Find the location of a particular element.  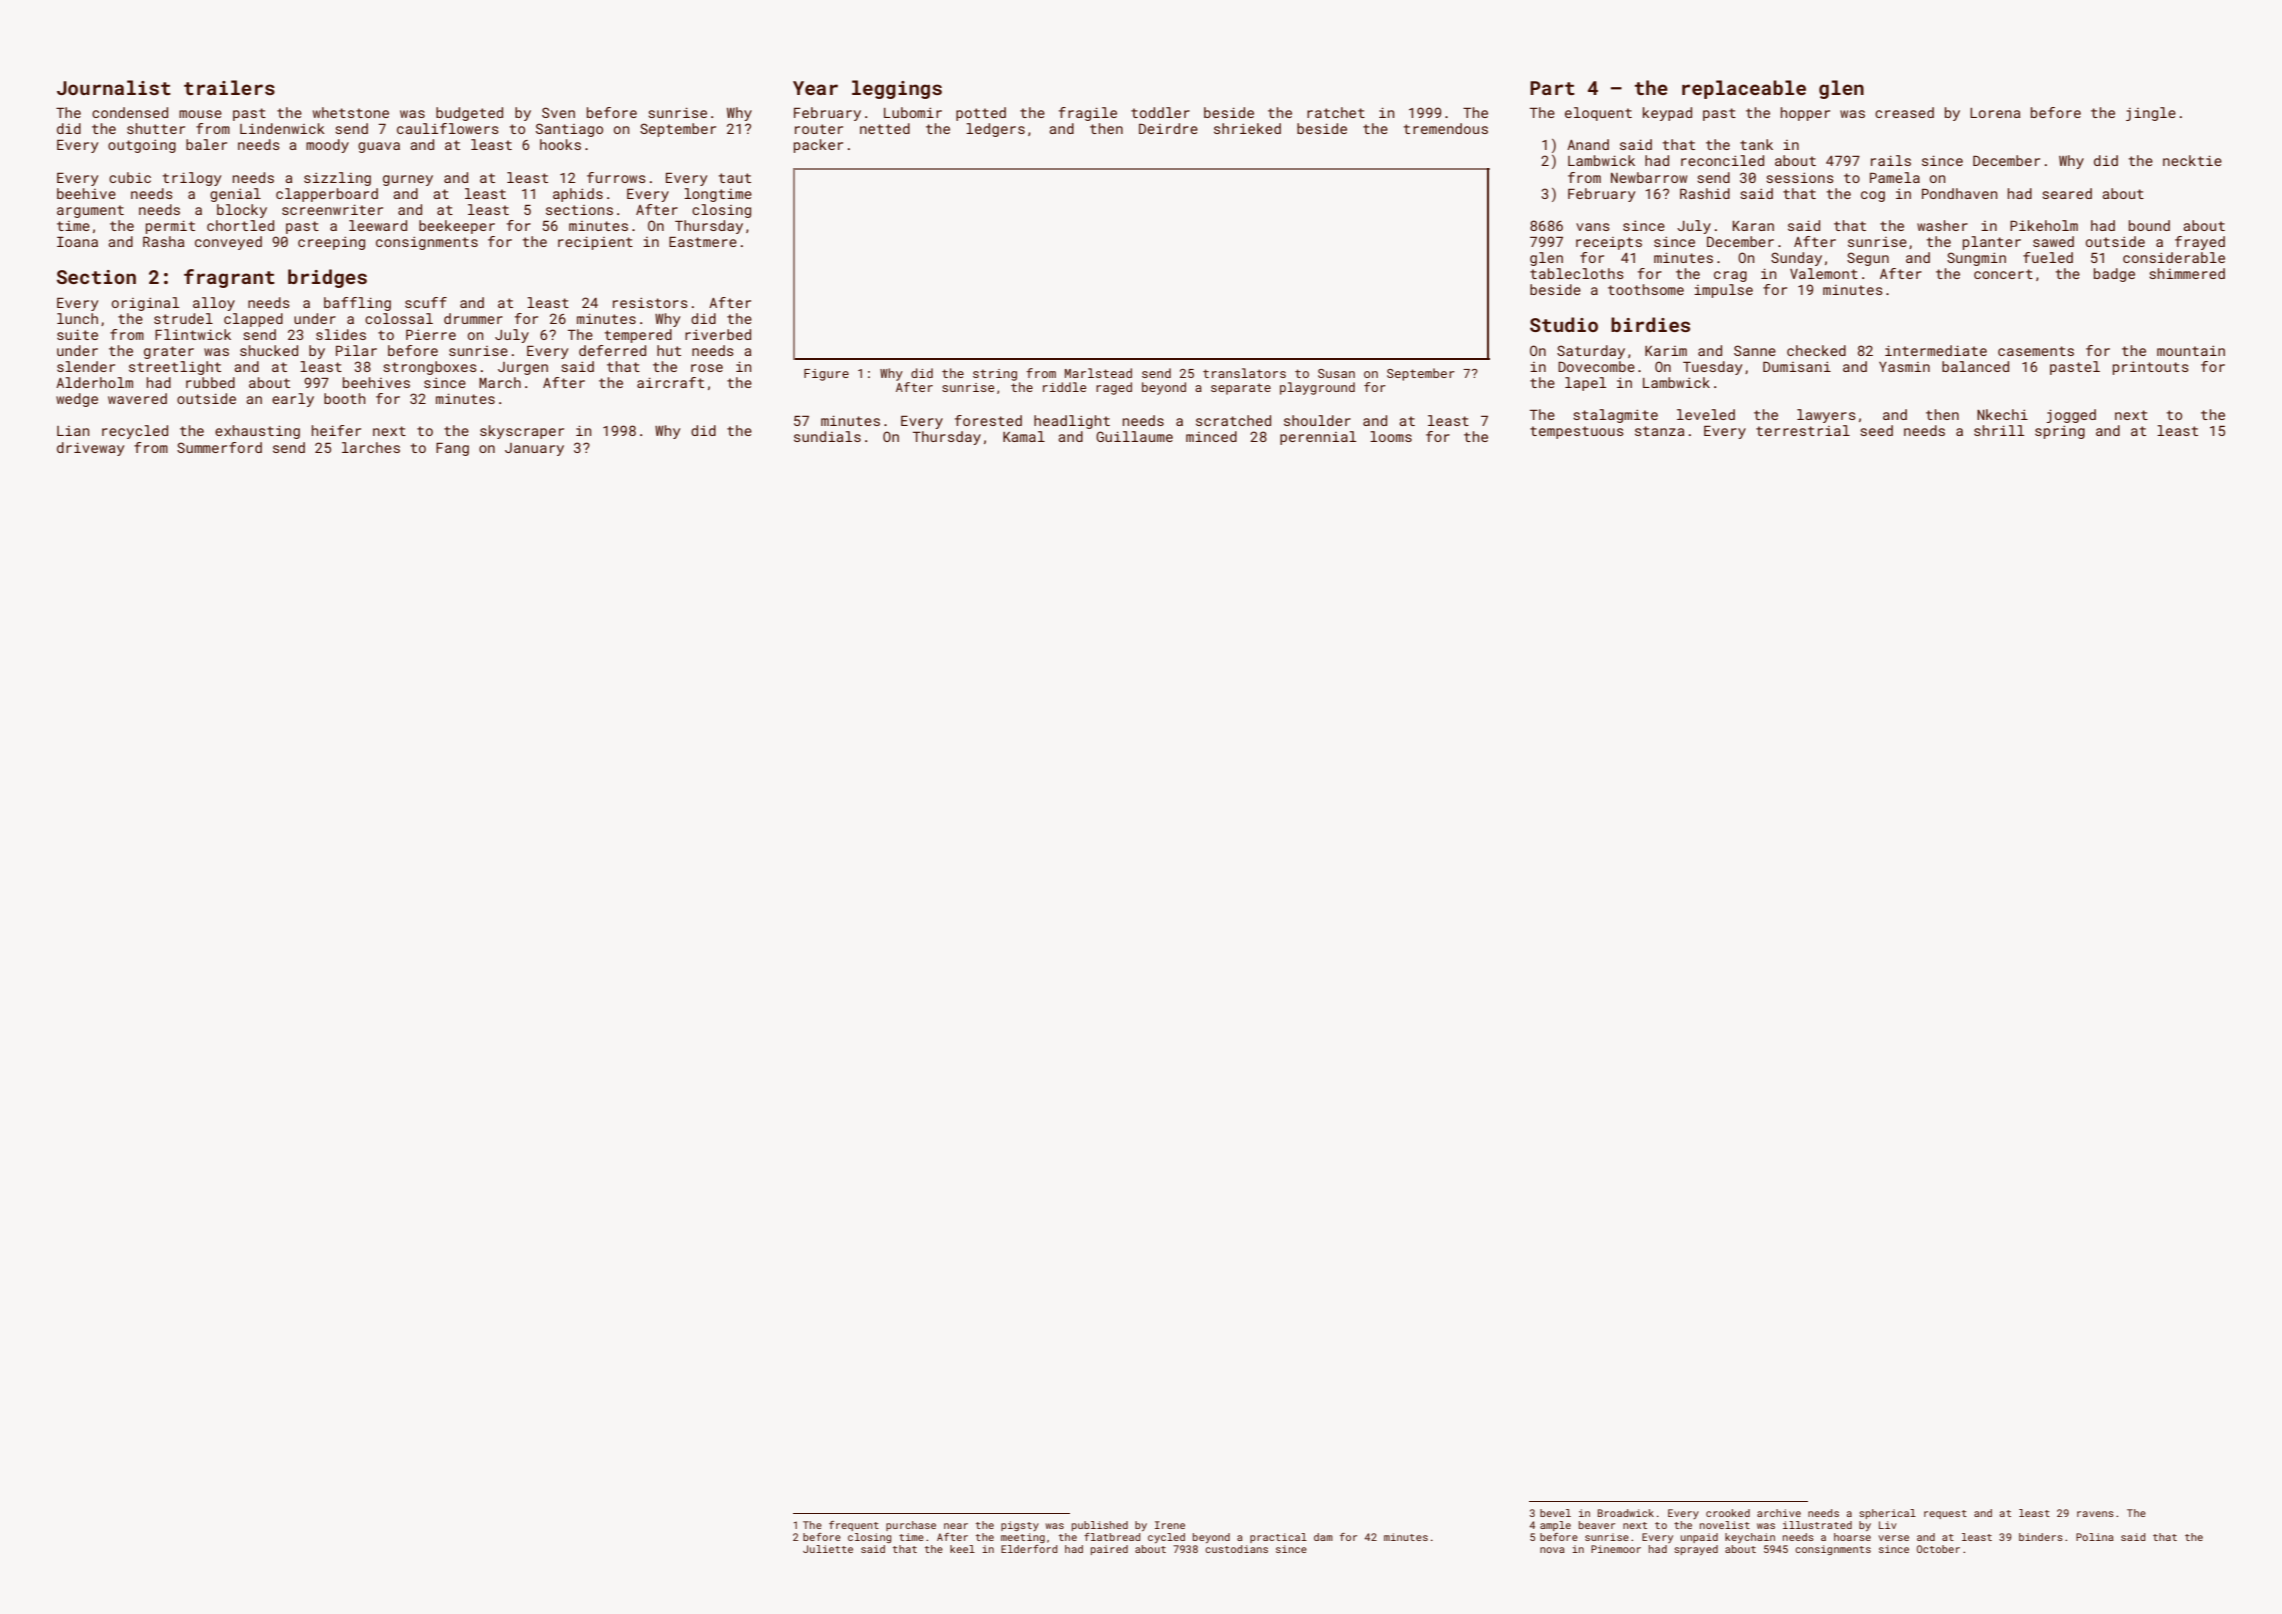

Deirdre is located at coordinates (1168, 128).
